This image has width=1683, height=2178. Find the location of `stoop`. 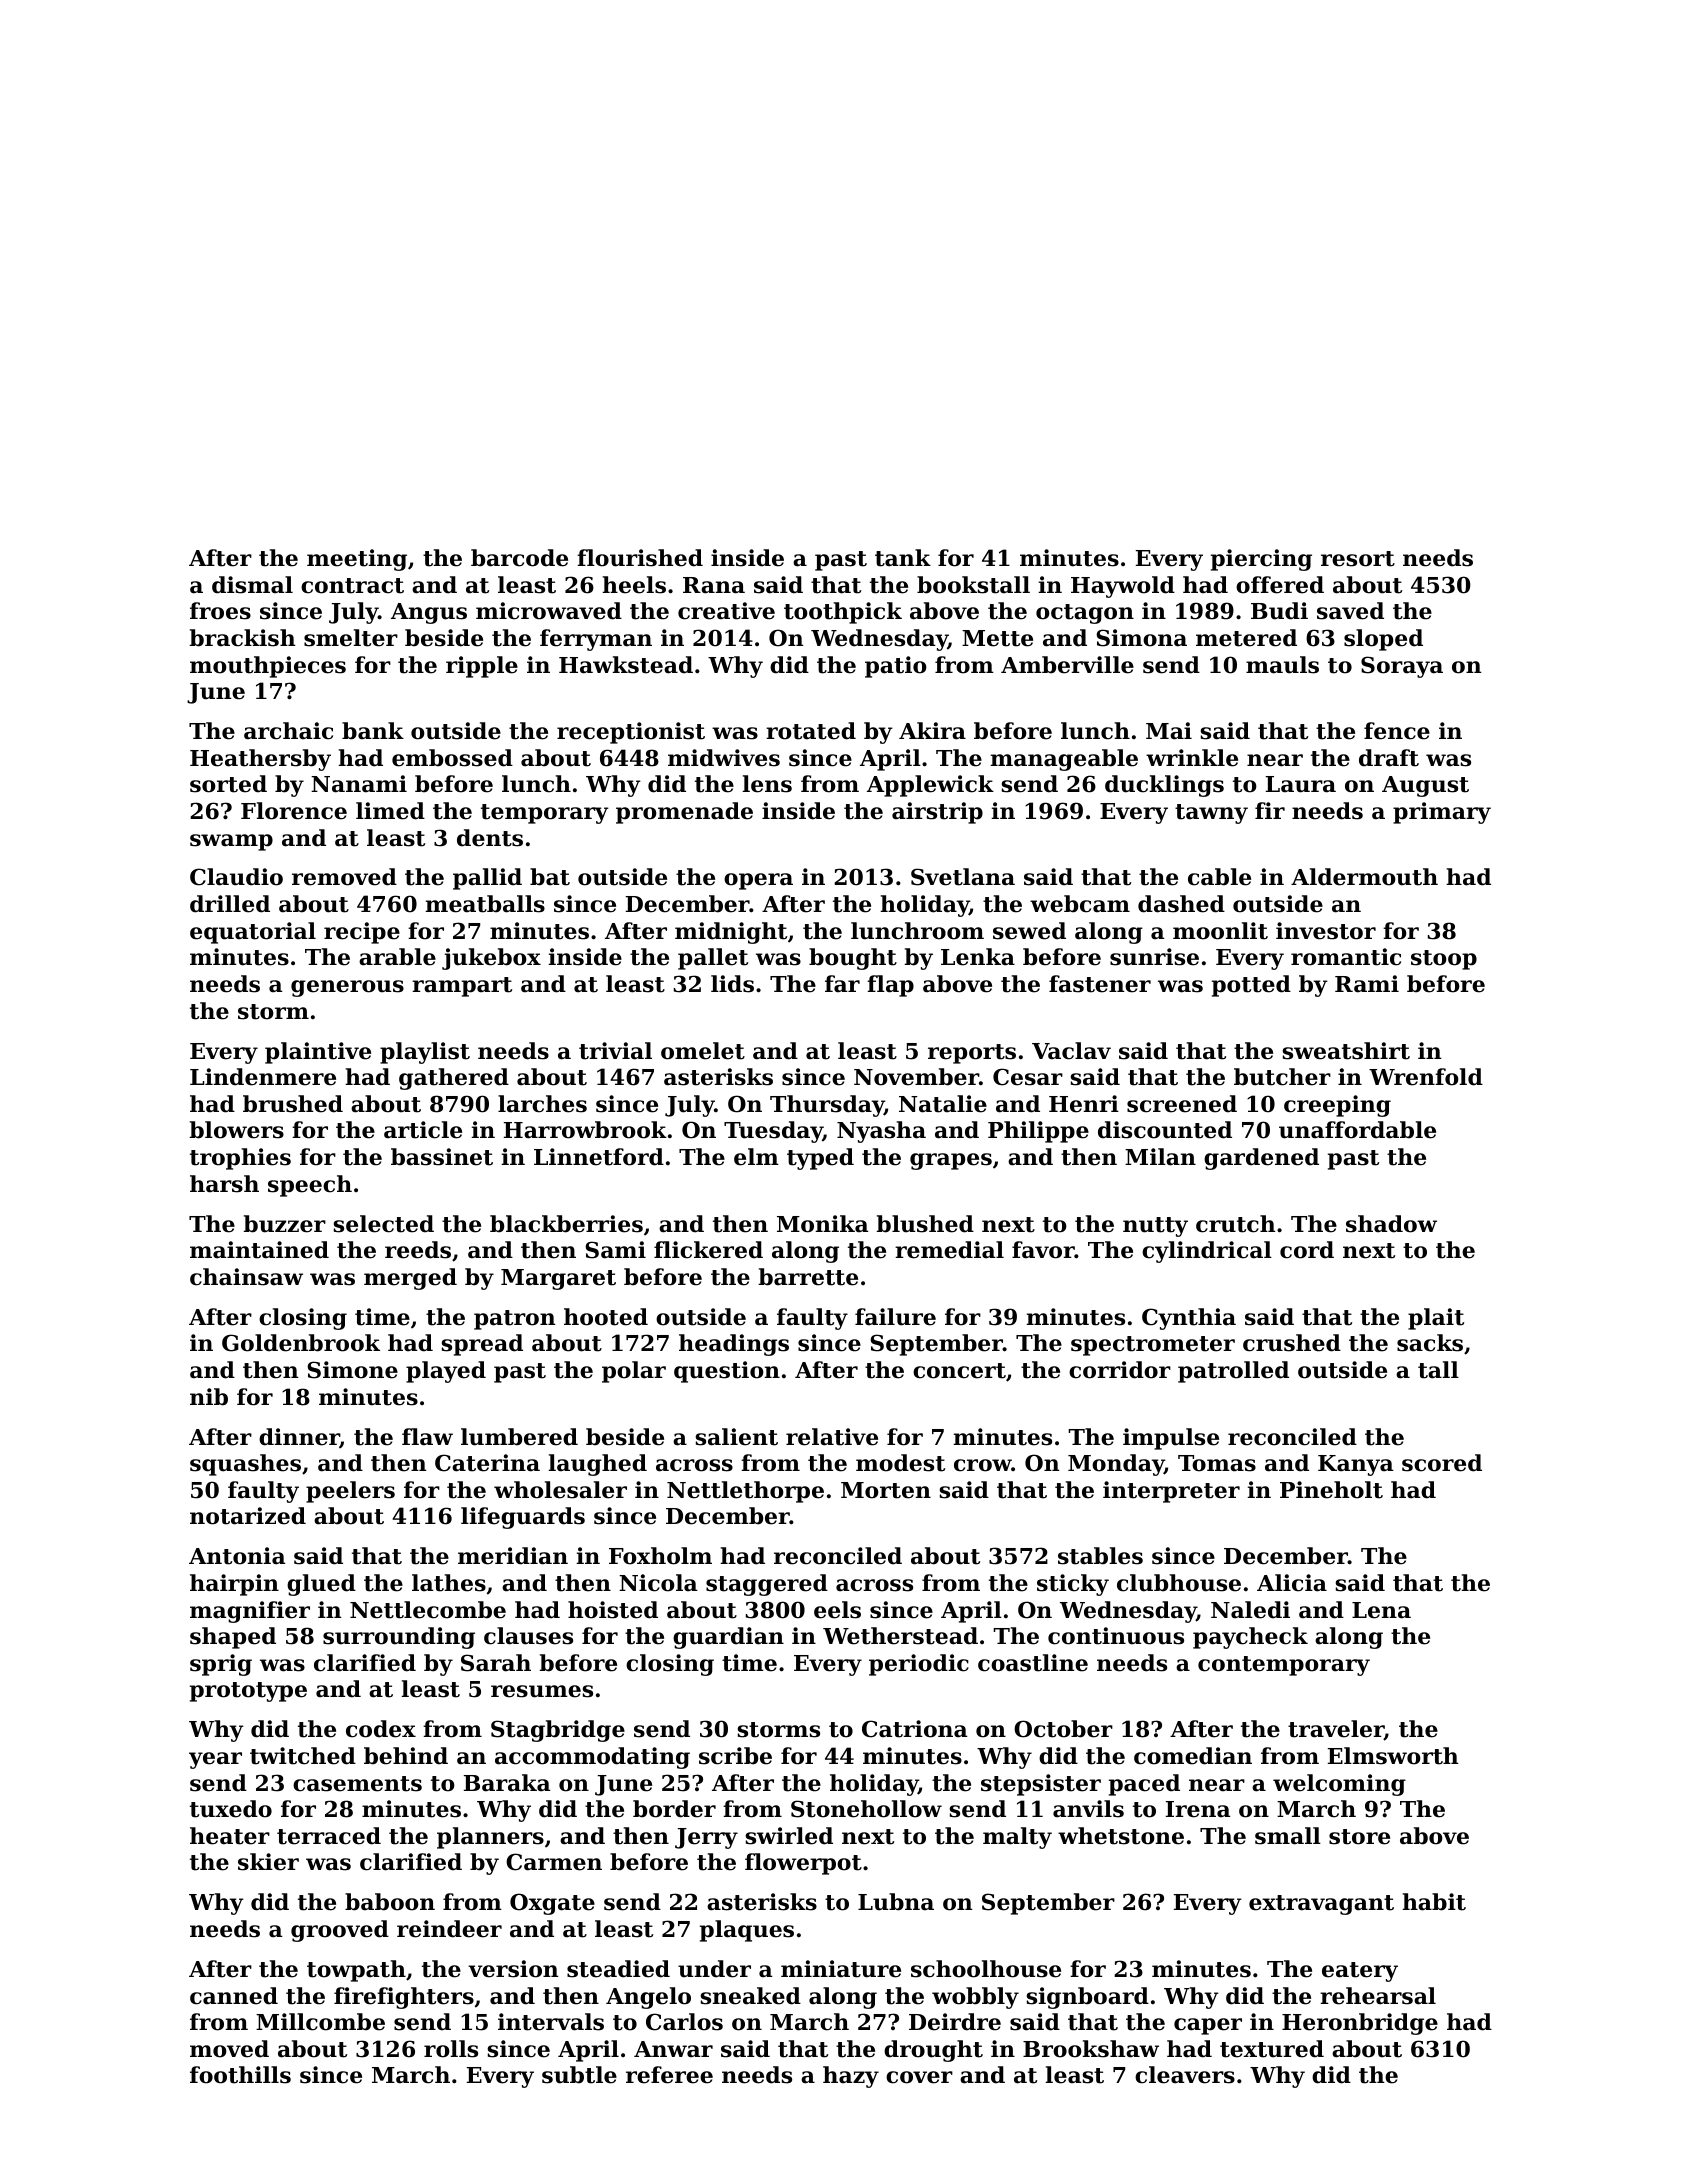

stoop is located at coordinates (1444, 960).
